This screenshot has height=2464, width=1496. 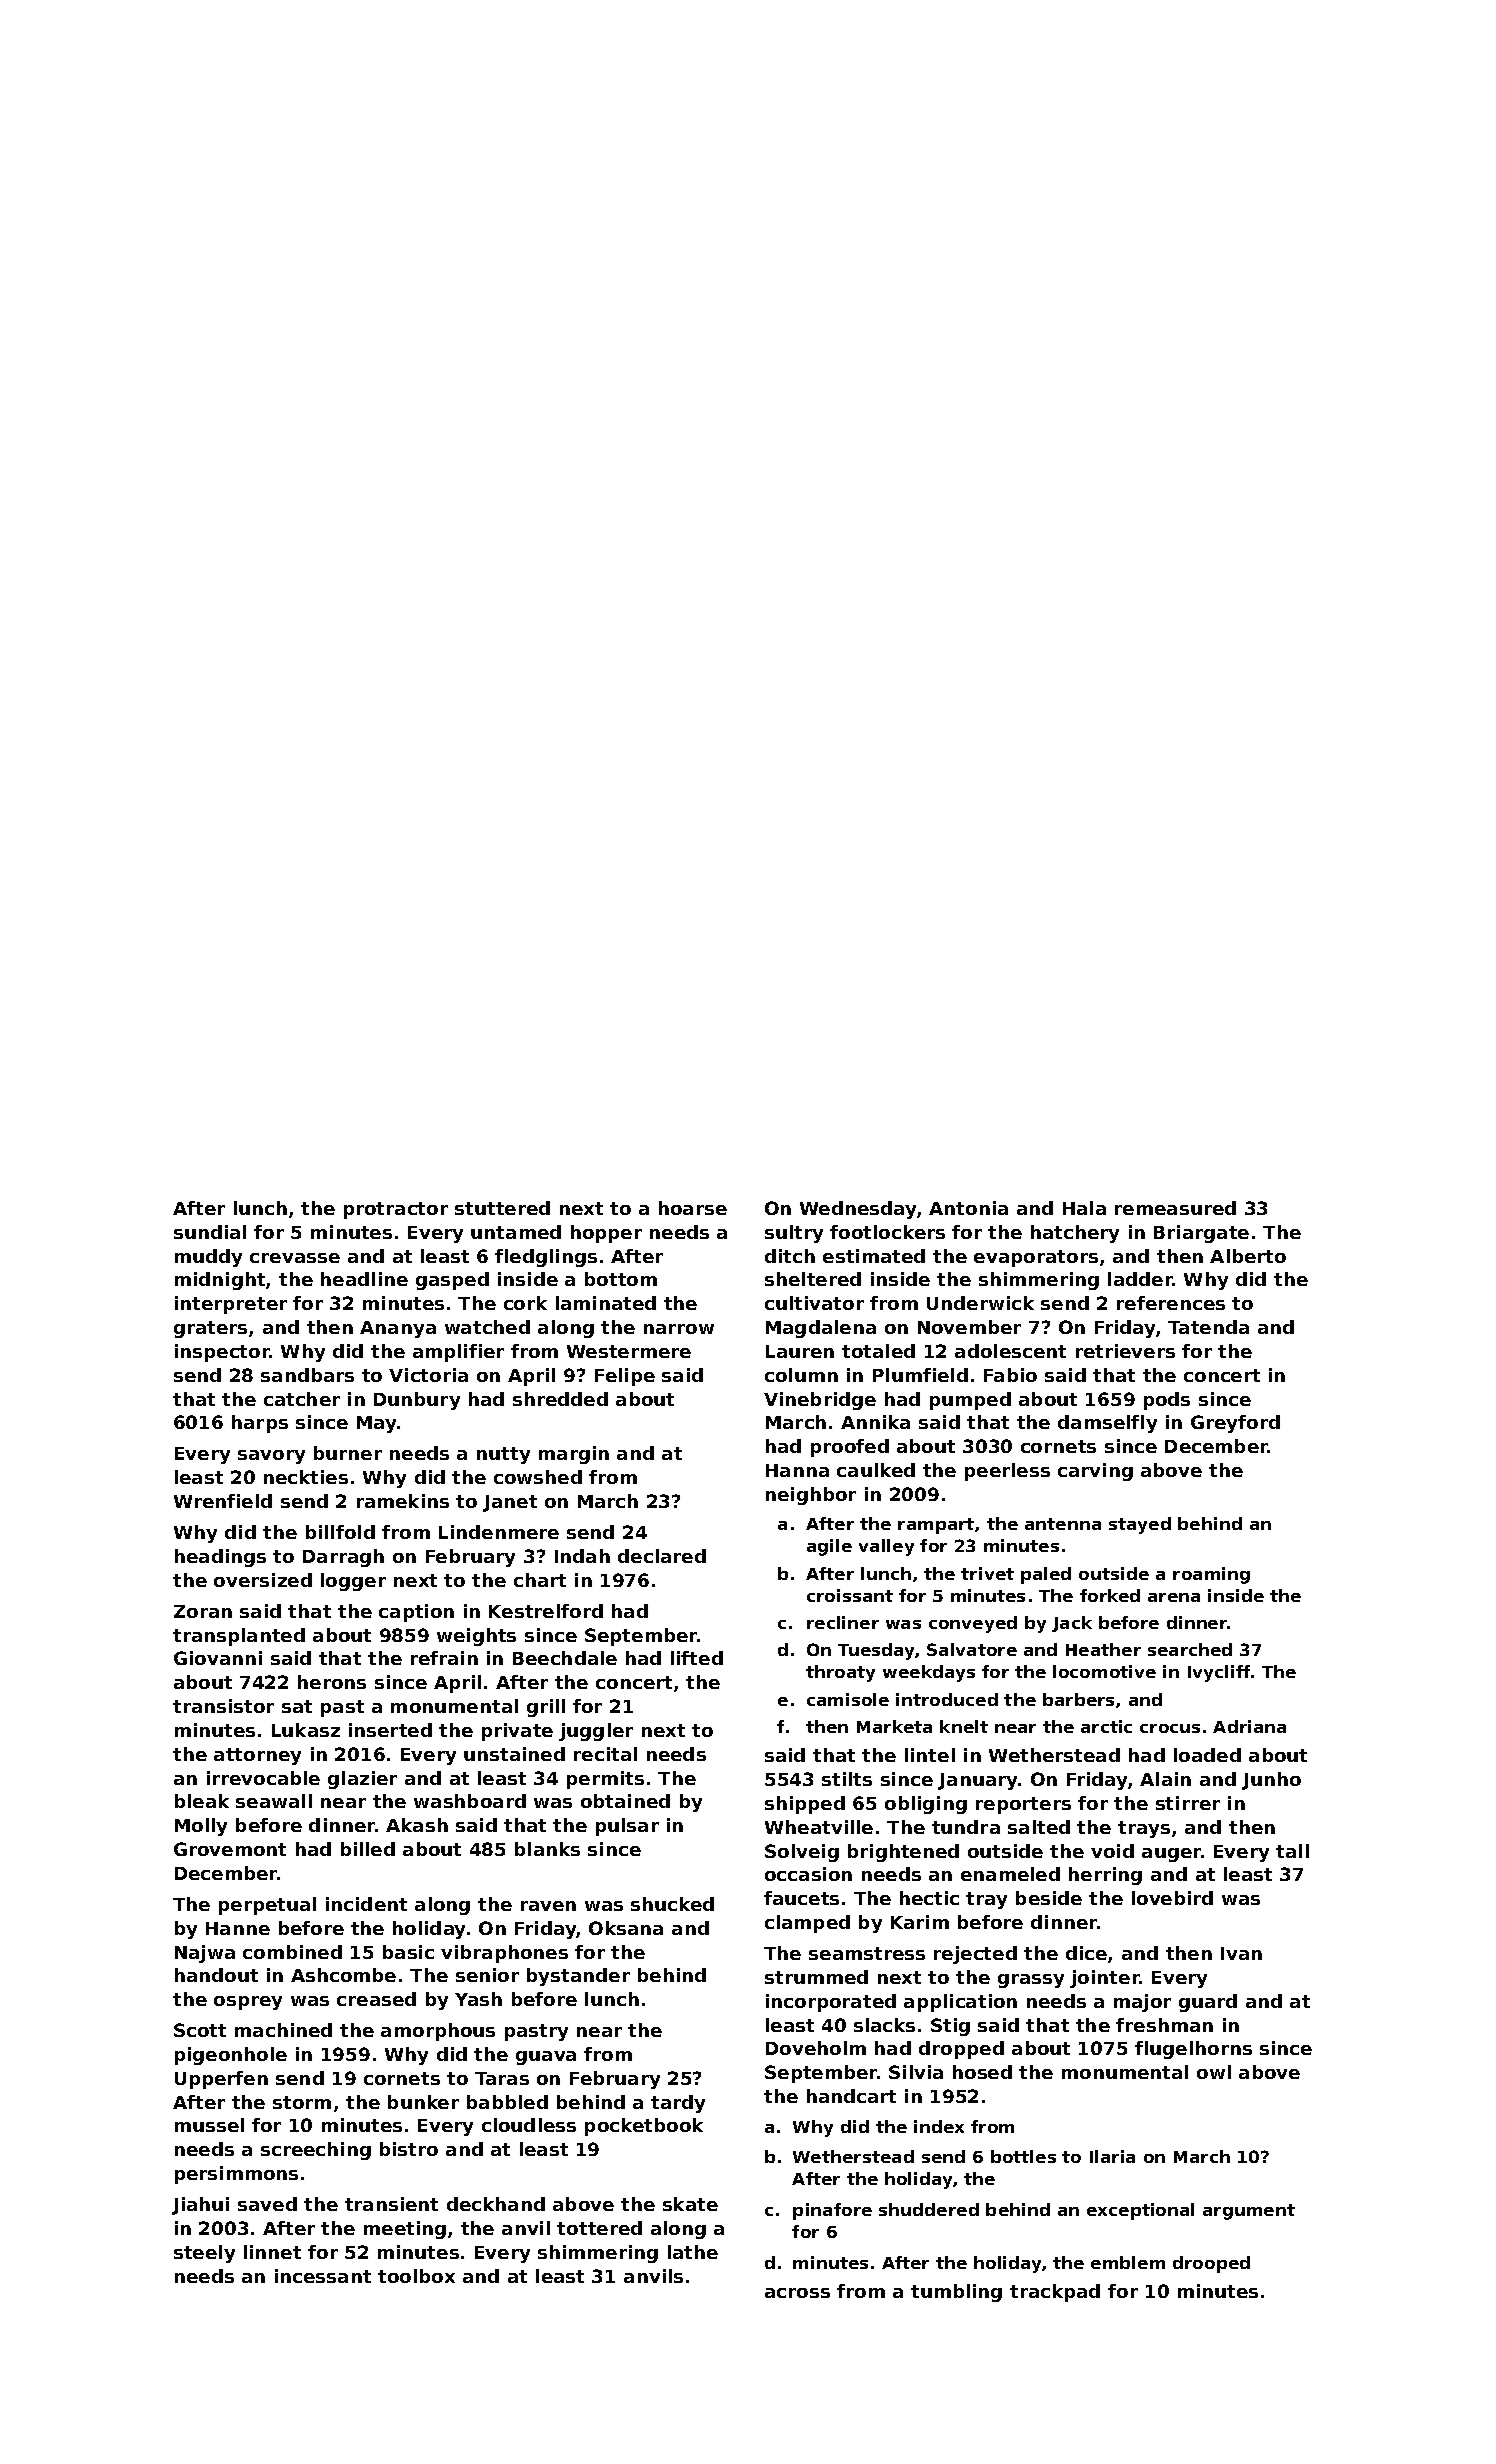 I want to click on tall, so click(x=1292, y=1851).
